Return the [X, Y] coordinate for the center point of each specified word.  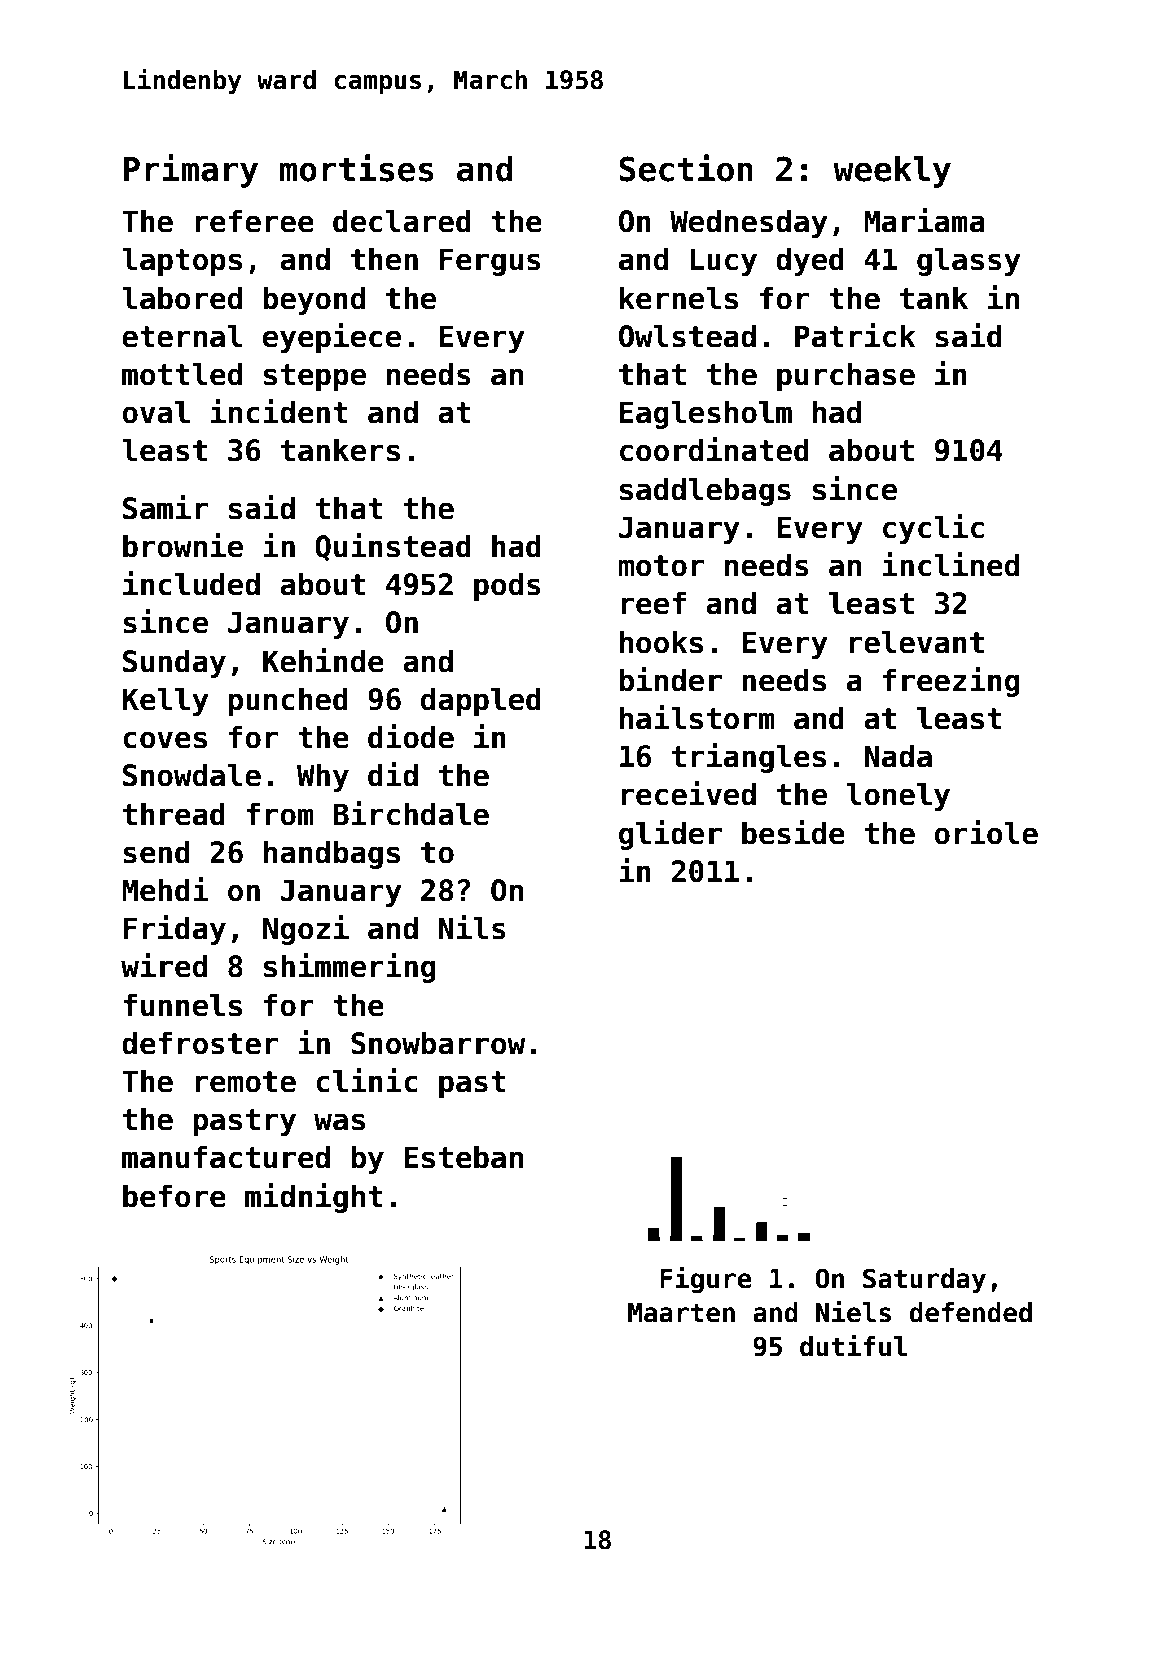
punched [288, 701]
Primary [191, 171]
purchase [846, 376]
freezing [951, 682]
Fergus [490, 262]
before [174, 1196]
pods [507, 586]
